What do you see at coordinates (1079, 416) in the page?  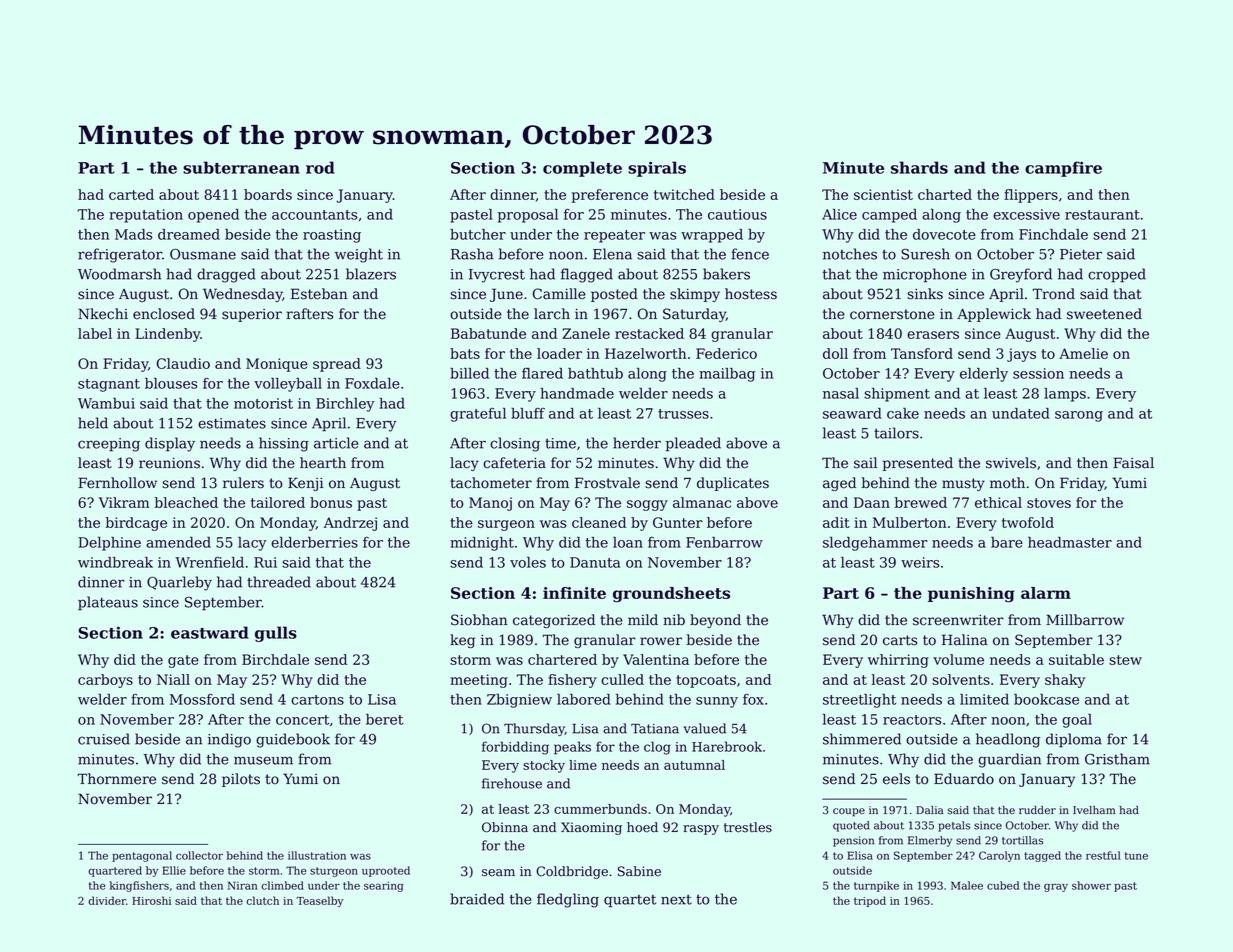 I see `sarong` at bounding box center [1079, 416].
